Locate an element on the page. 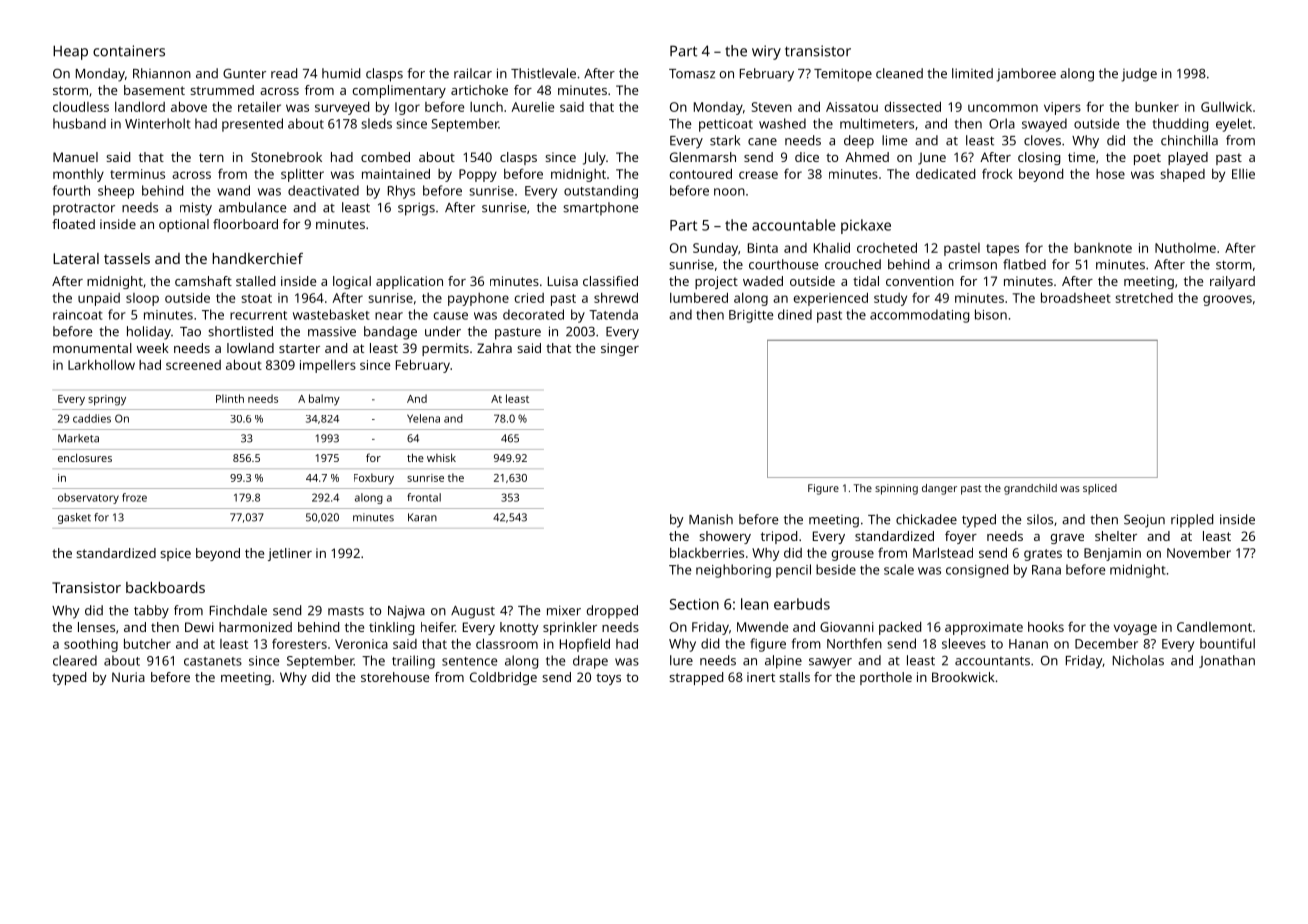 The height and width of the document is (924, 1308). containers is located at coordinates (129, 51).
